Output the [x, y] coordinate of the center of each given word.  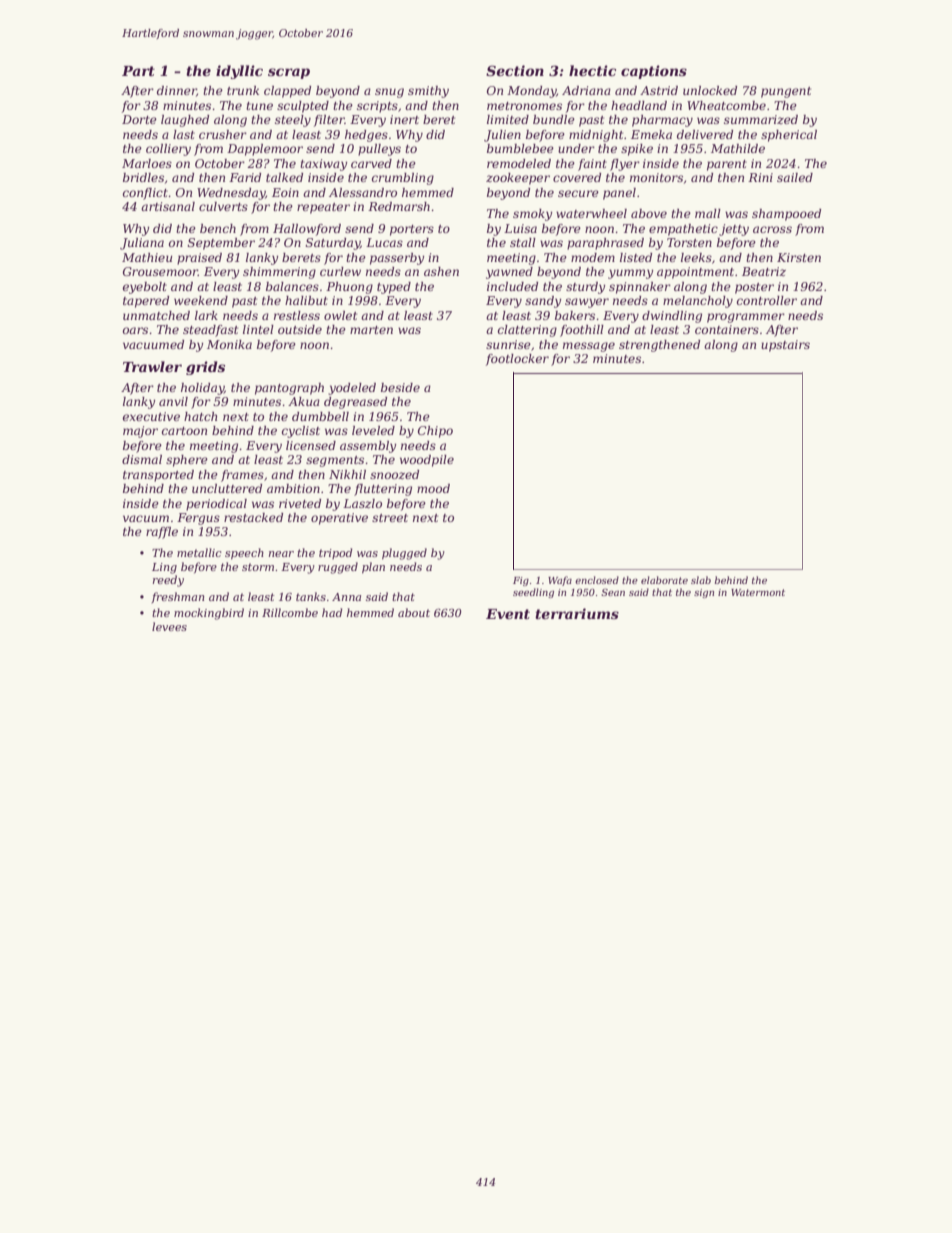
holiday [202, 389]
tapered [146, 302]
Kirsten [799, 257]
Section [515, 70]
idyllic [239, 72]
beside [400, 387]
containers [727, 329]
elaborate [664, 580]
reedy [168, 581]
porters [412, 230]
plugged [404, 554]
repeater [323, 208]
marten [371, 330]
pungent [786, 92]
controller [767, 300]
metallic [199, 552]
